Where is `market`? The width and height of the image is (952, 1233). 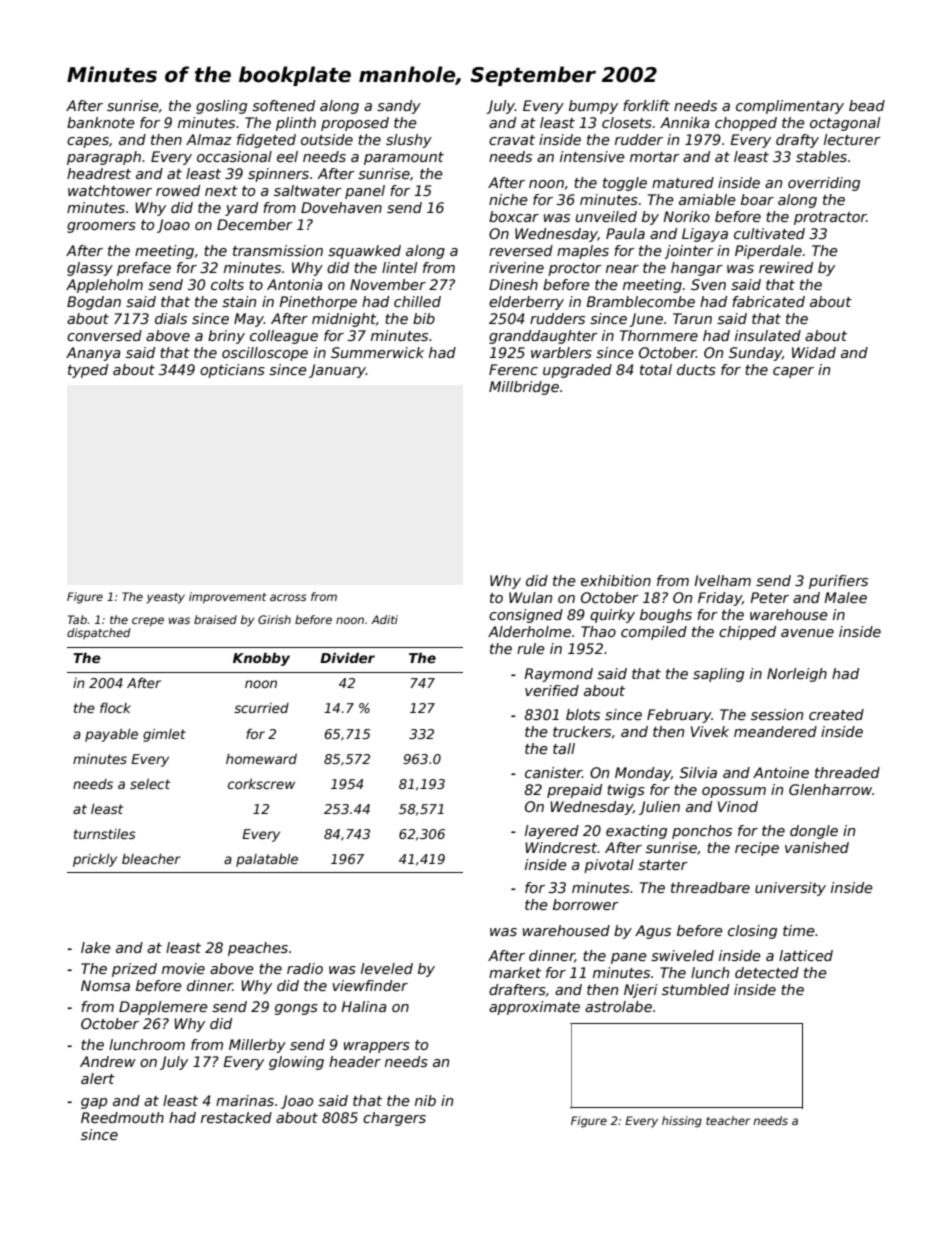
market is located at coordinates (515, 972).
